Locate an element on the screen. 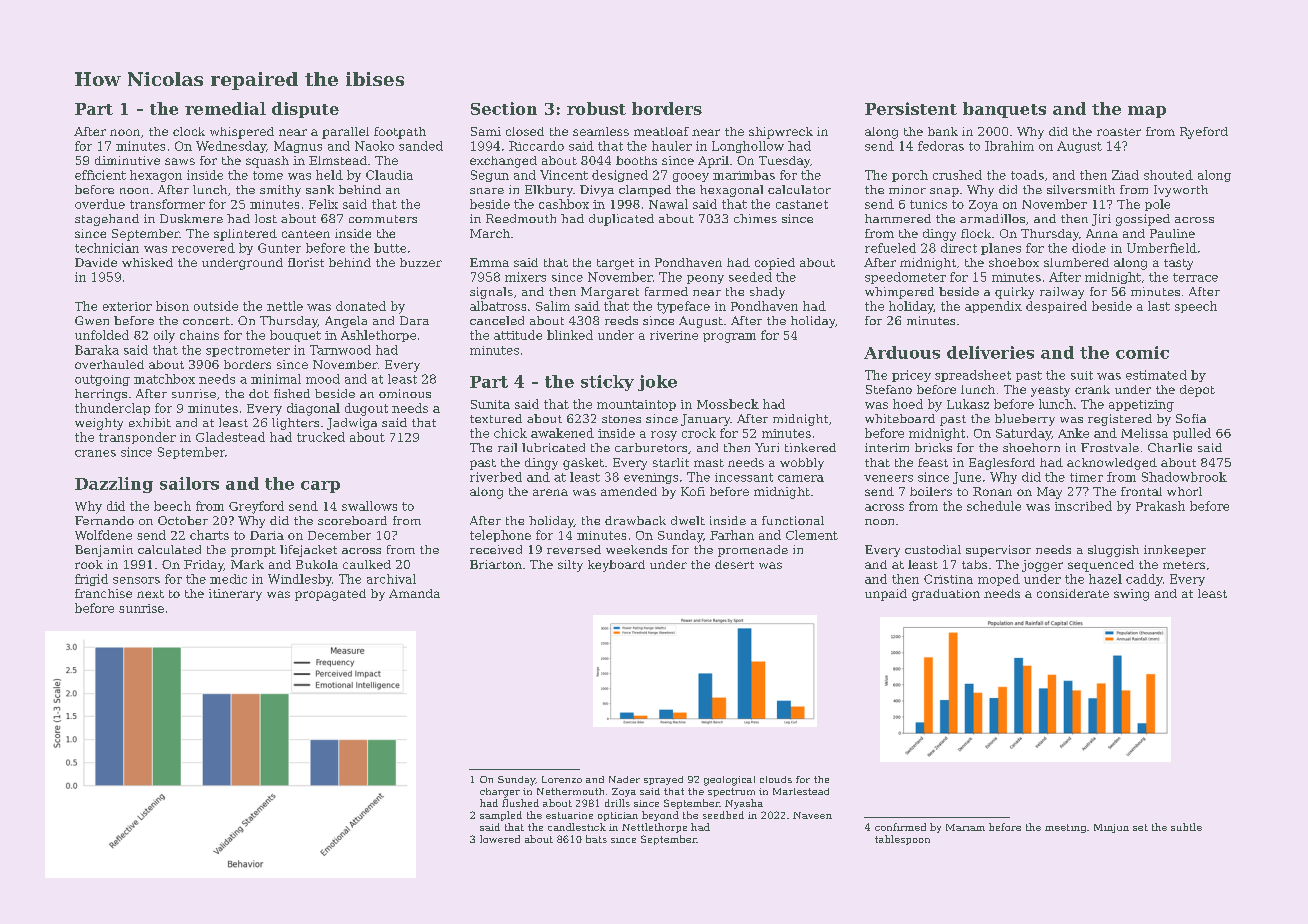 The height and width of the screenshot is (924, 1308). Section is located at coordinates (504, 108).
